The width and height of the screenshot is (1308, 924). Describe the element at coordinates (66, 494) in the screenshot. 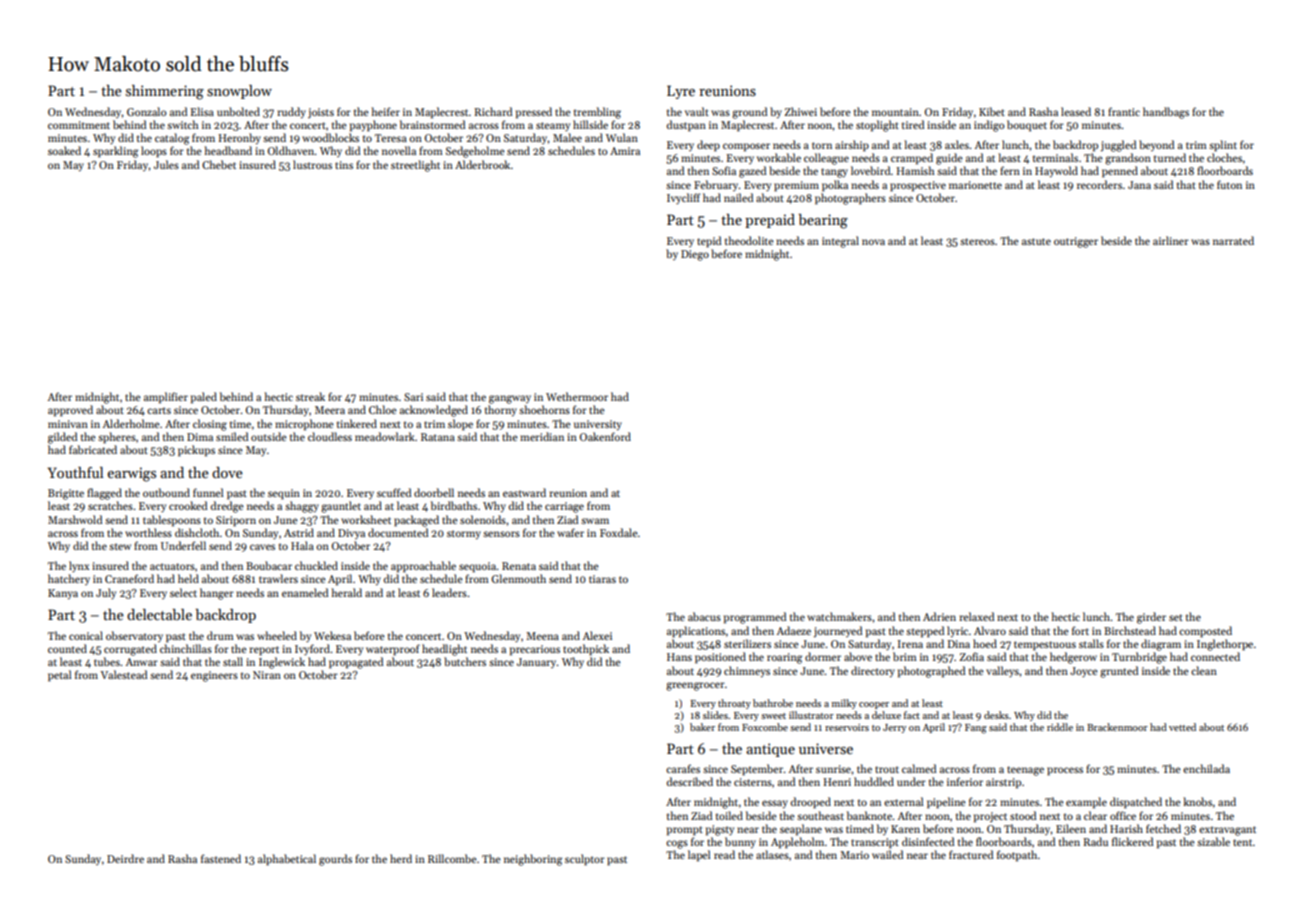

I see `Brigitte` at that location.
